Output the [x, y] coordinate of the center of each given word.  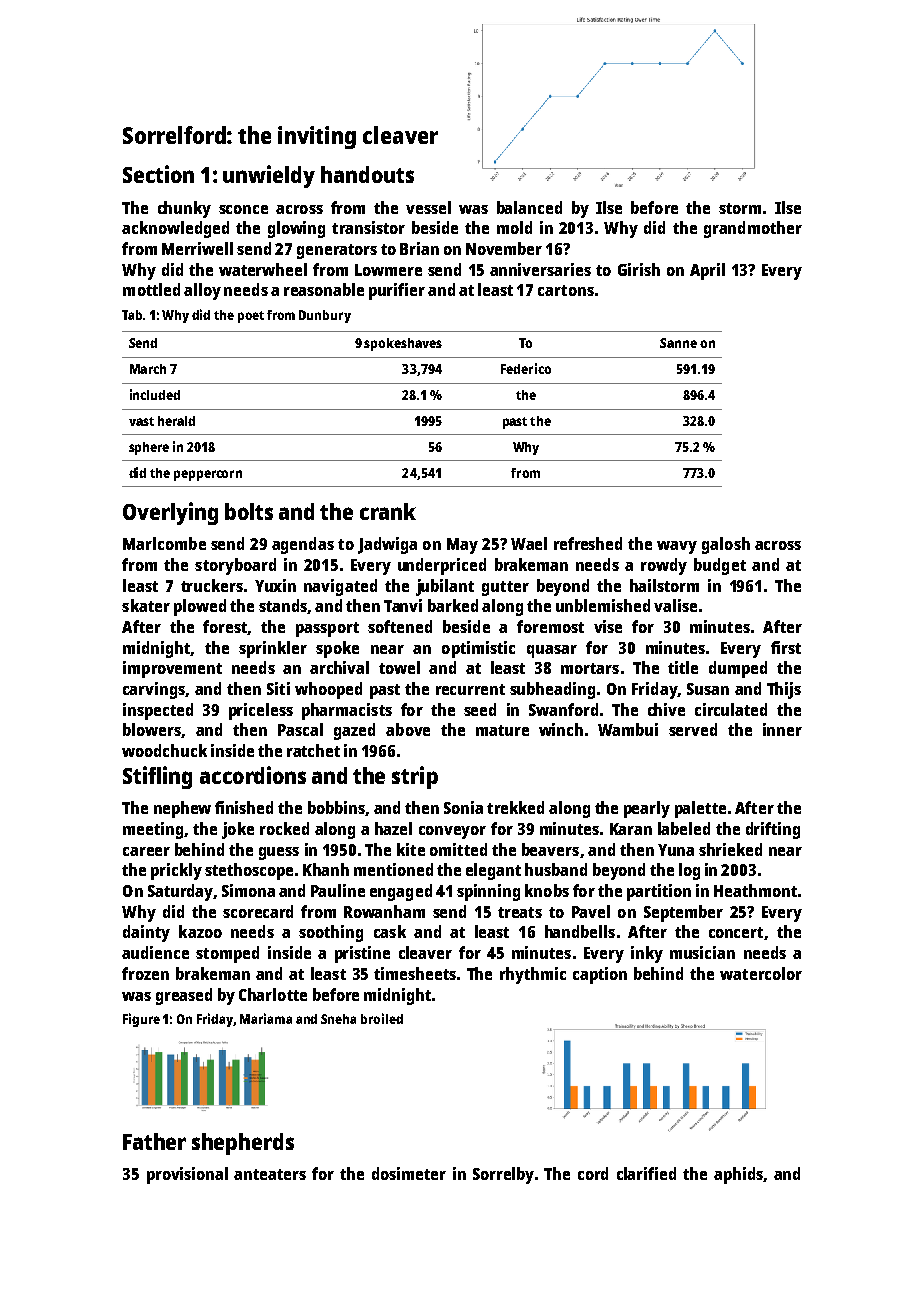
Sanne [678, 343]
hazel [393, 828]
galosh [726, 545]
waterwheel [263, 269]
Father [154, 1141]
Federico [526, 368]
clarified [646, 1173]
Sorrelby [503, 1175]
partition [659, 892]
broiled [382, 1018]
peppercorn [208, 475]
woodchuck [164, 750]
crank [388, 511]
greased [184, 996]
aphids [738, 1175]
